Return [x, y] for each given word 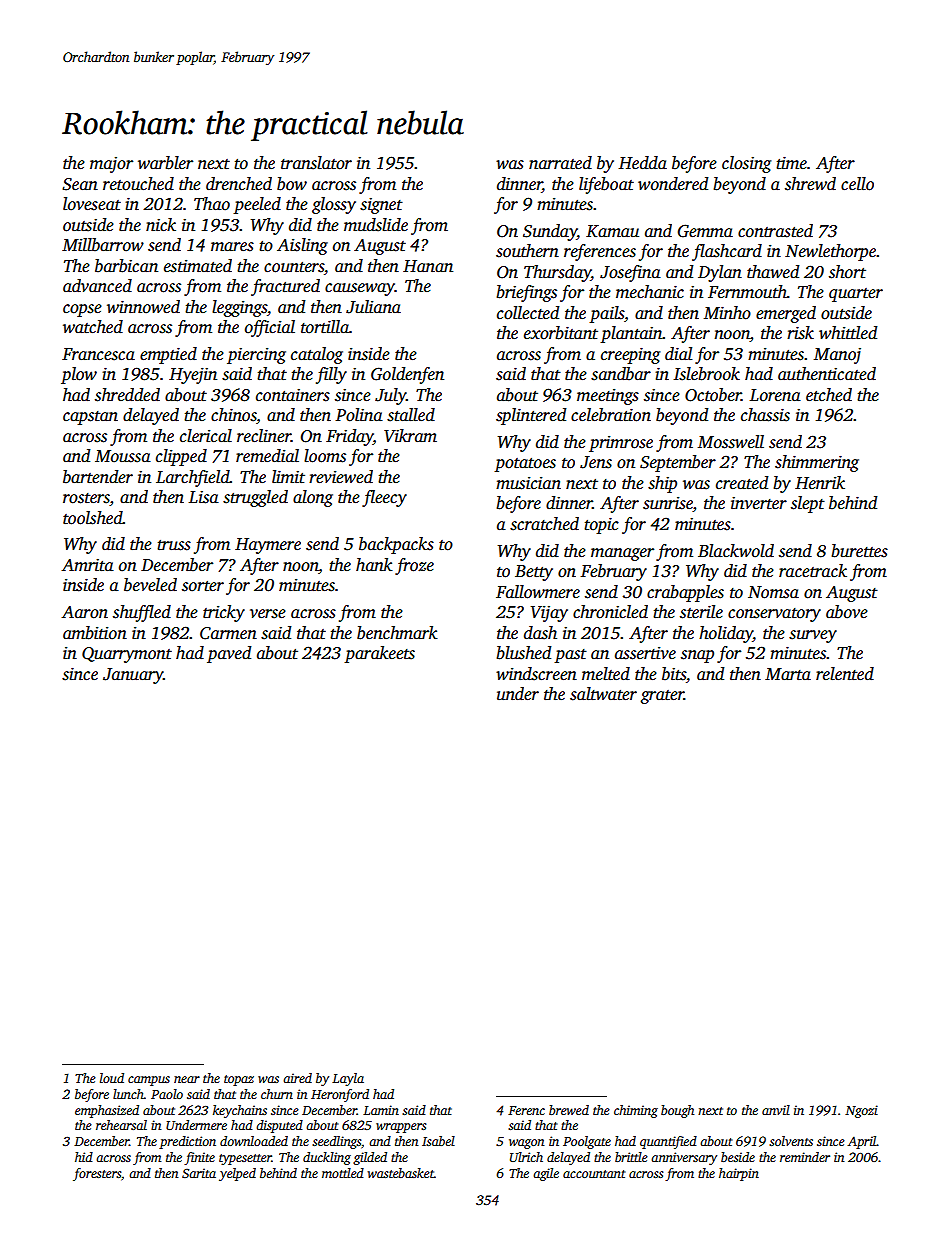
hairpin [739, 1174]
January [133, 676]
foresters [97, 1174]
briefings [526, 293]
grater [662, 697]
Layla [348, 1079]
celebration [611, 415]
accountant [594, 1174]
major [111, 165]
